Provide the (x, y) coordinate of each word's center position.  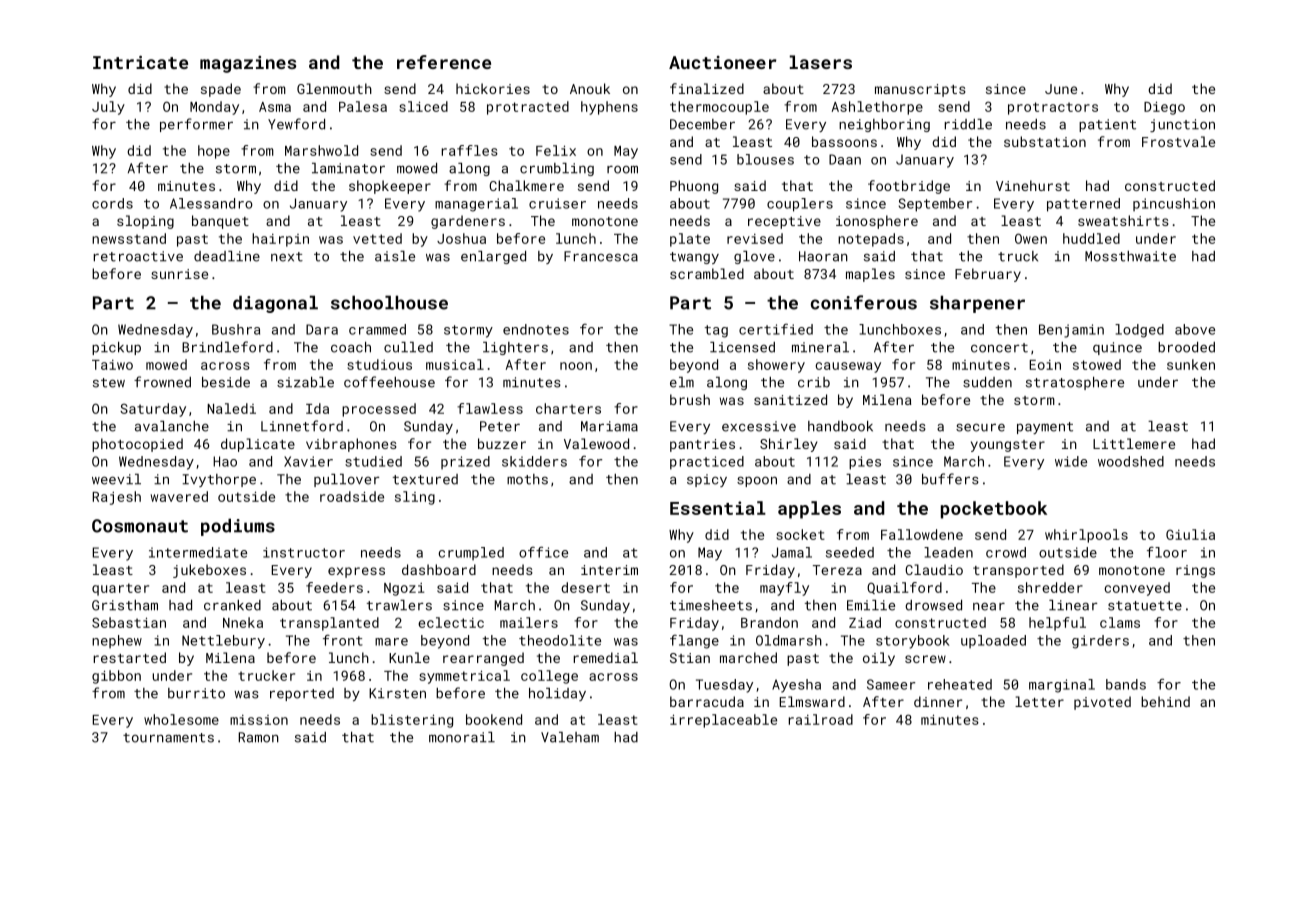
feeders (334, 587)
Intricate (140, 62)
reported (302, 694)
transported (1018, 571)
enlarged (493, 257)
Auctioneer (722, 62)
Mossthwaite (1130, 256)
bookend (494, 719)
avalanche (172, 426)
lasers (821, 62)
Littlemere (1134, 443)
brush (690, 399)
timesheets (711, 605)
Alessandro (211, 203)
